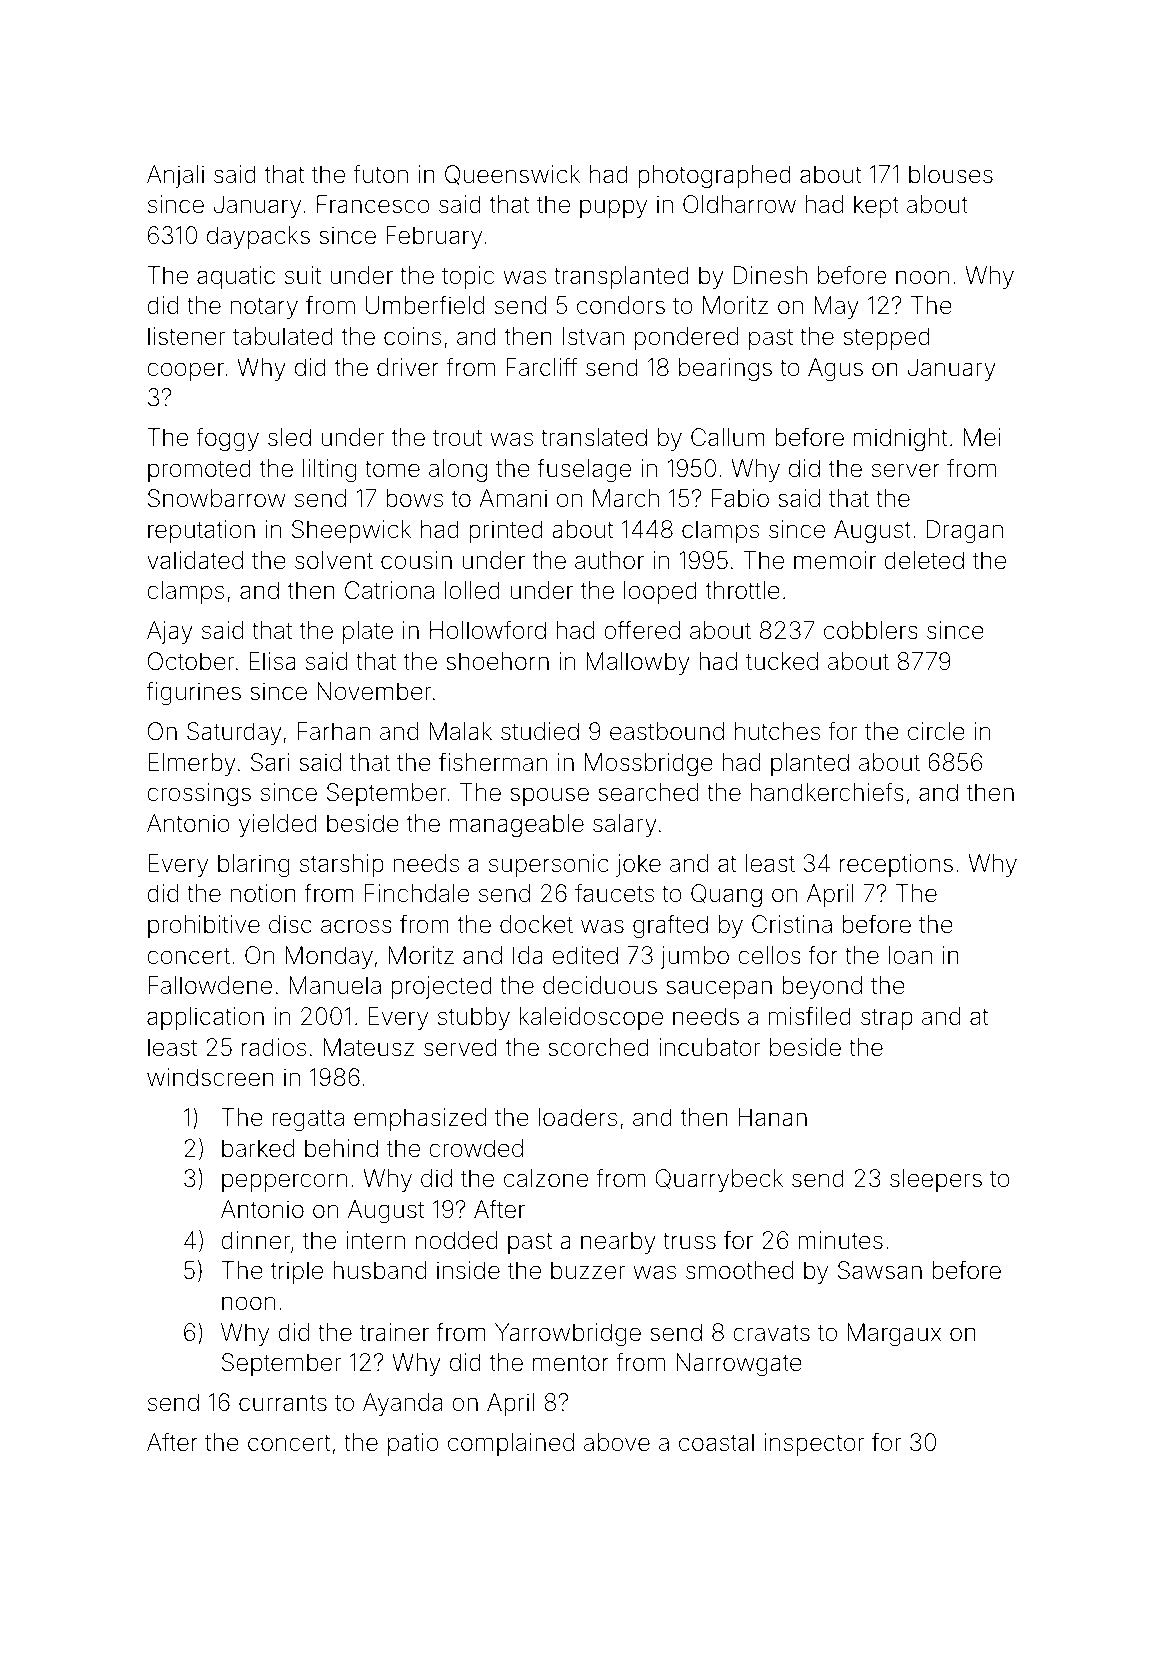 This screenshot has height=1654, width=1165. I want to click on patio, so click(413, 1444).
